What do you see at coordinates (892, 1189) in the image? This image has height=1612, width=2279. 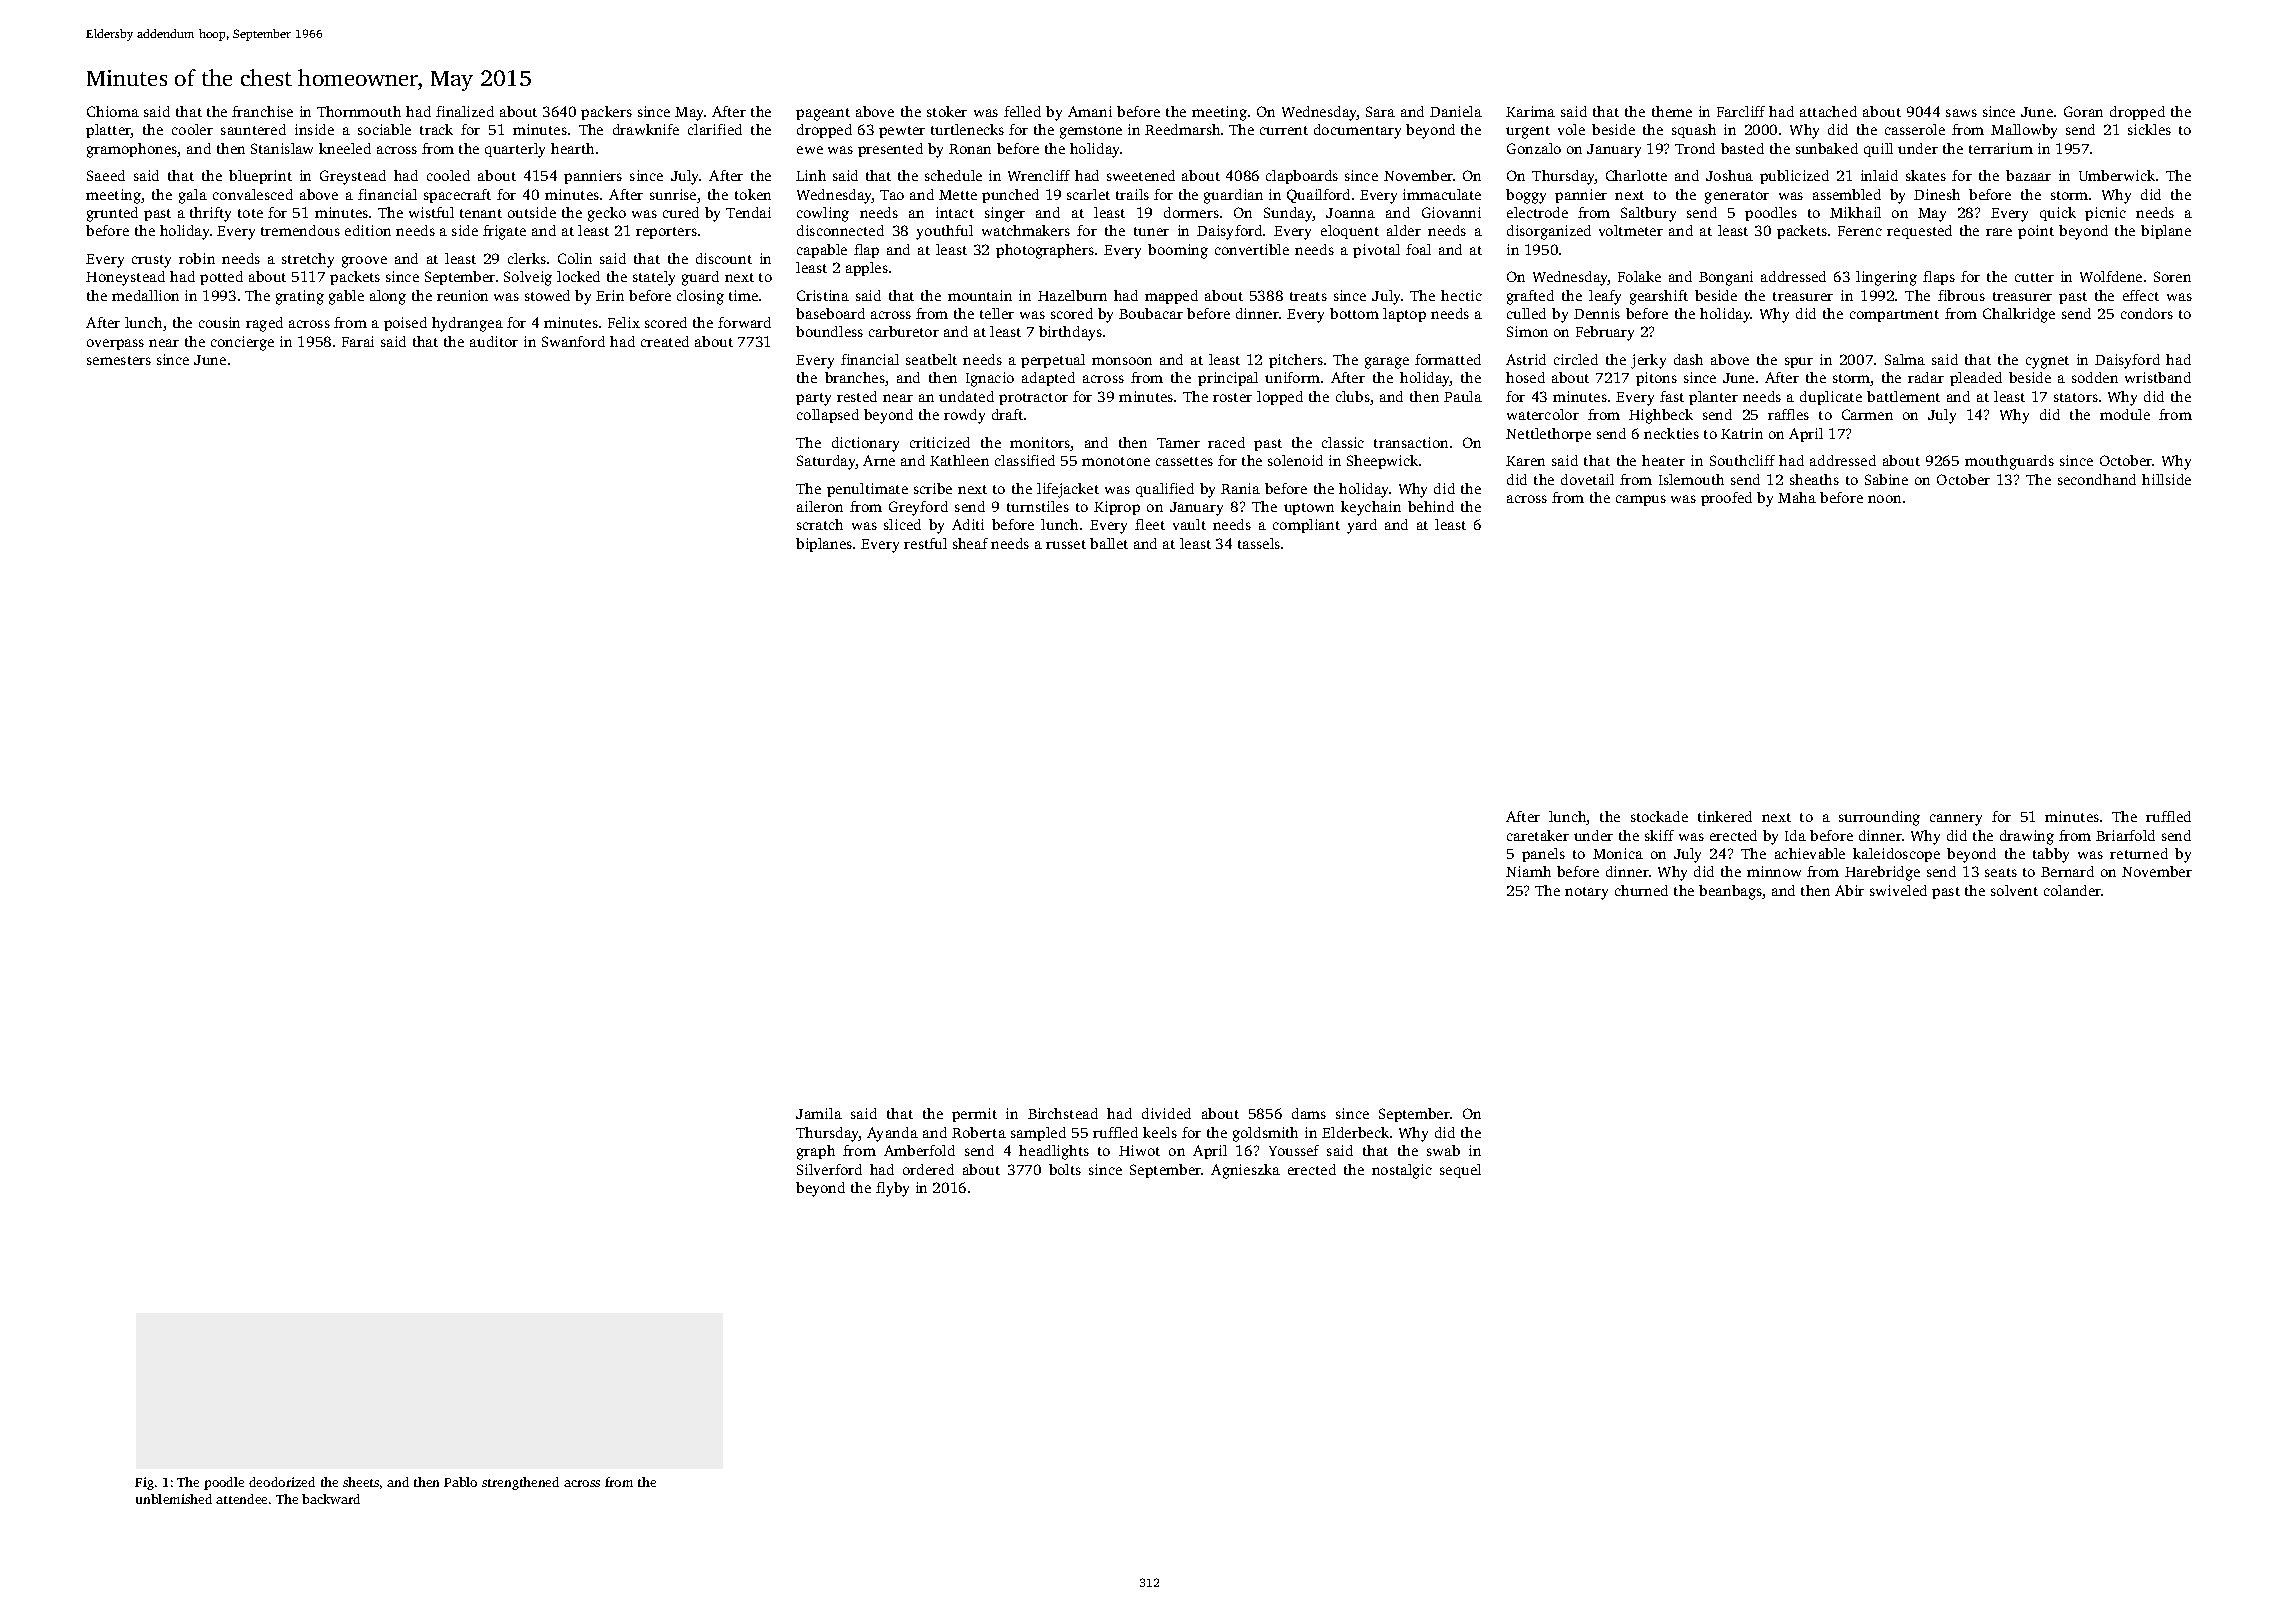 I see `flyby` at bounding box center [892, 1189].
